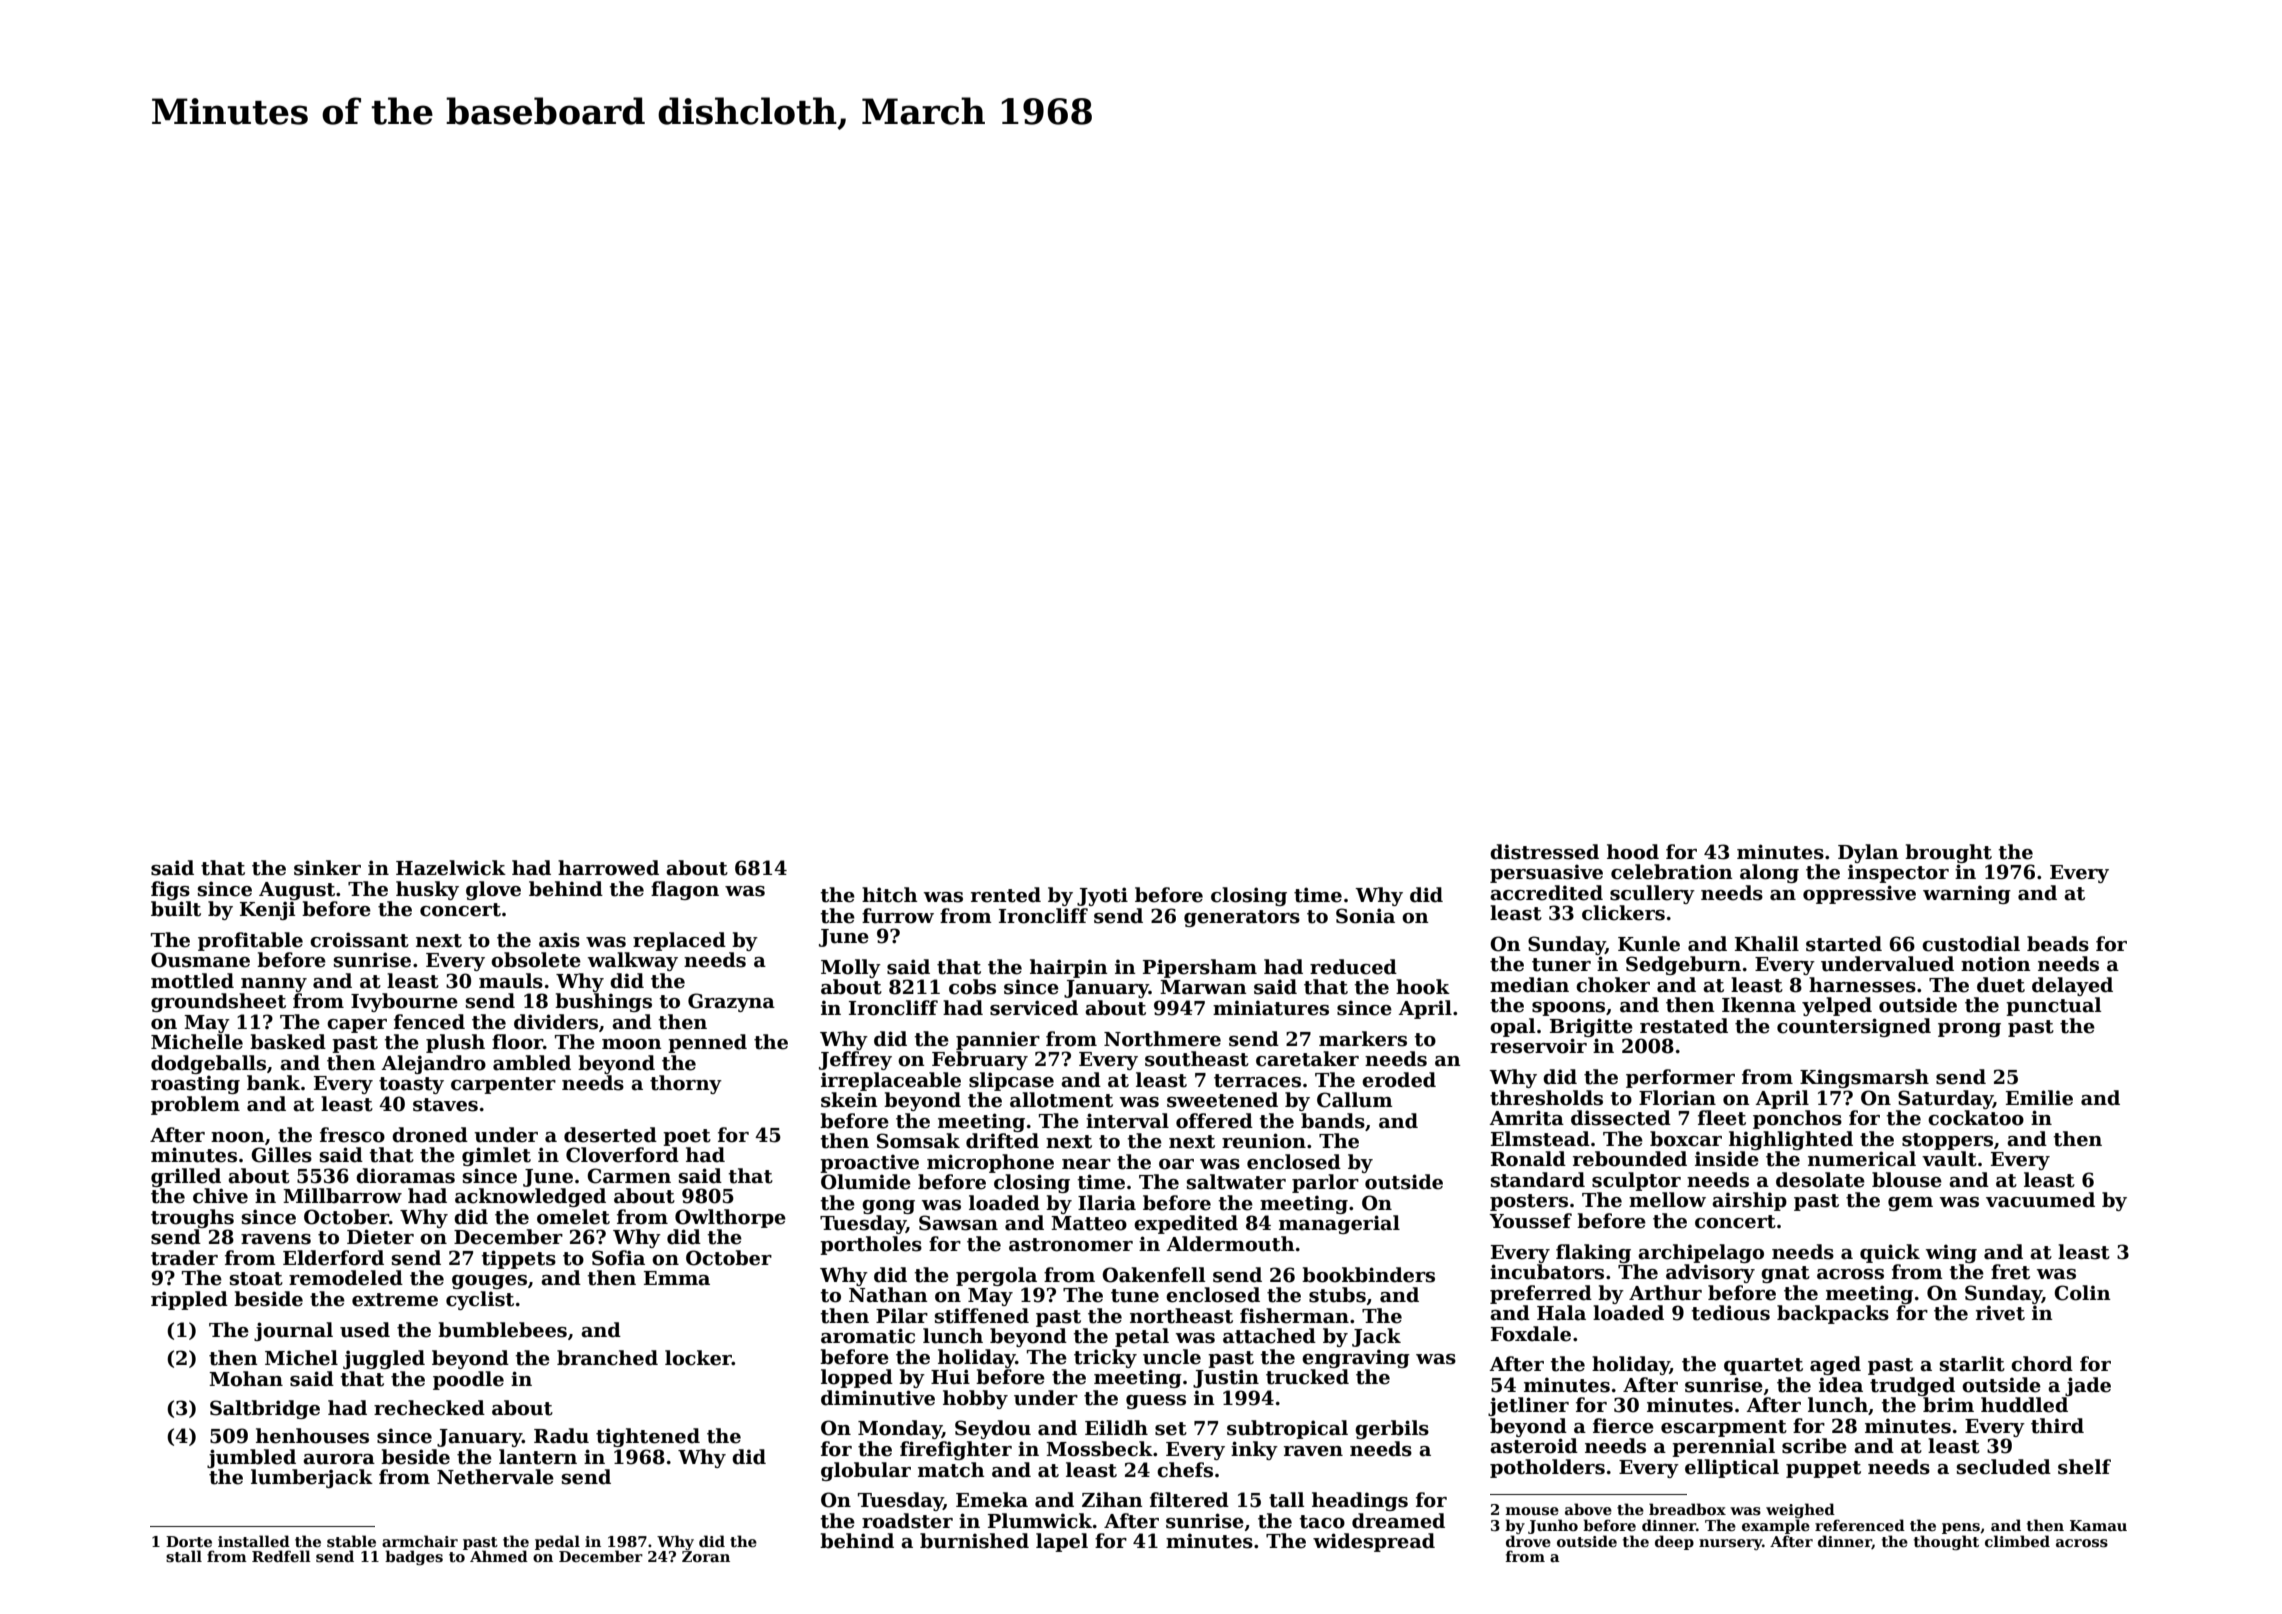  Describe the element at coordinates (427, 890) in the screenshot. I see `husky` at that location.
